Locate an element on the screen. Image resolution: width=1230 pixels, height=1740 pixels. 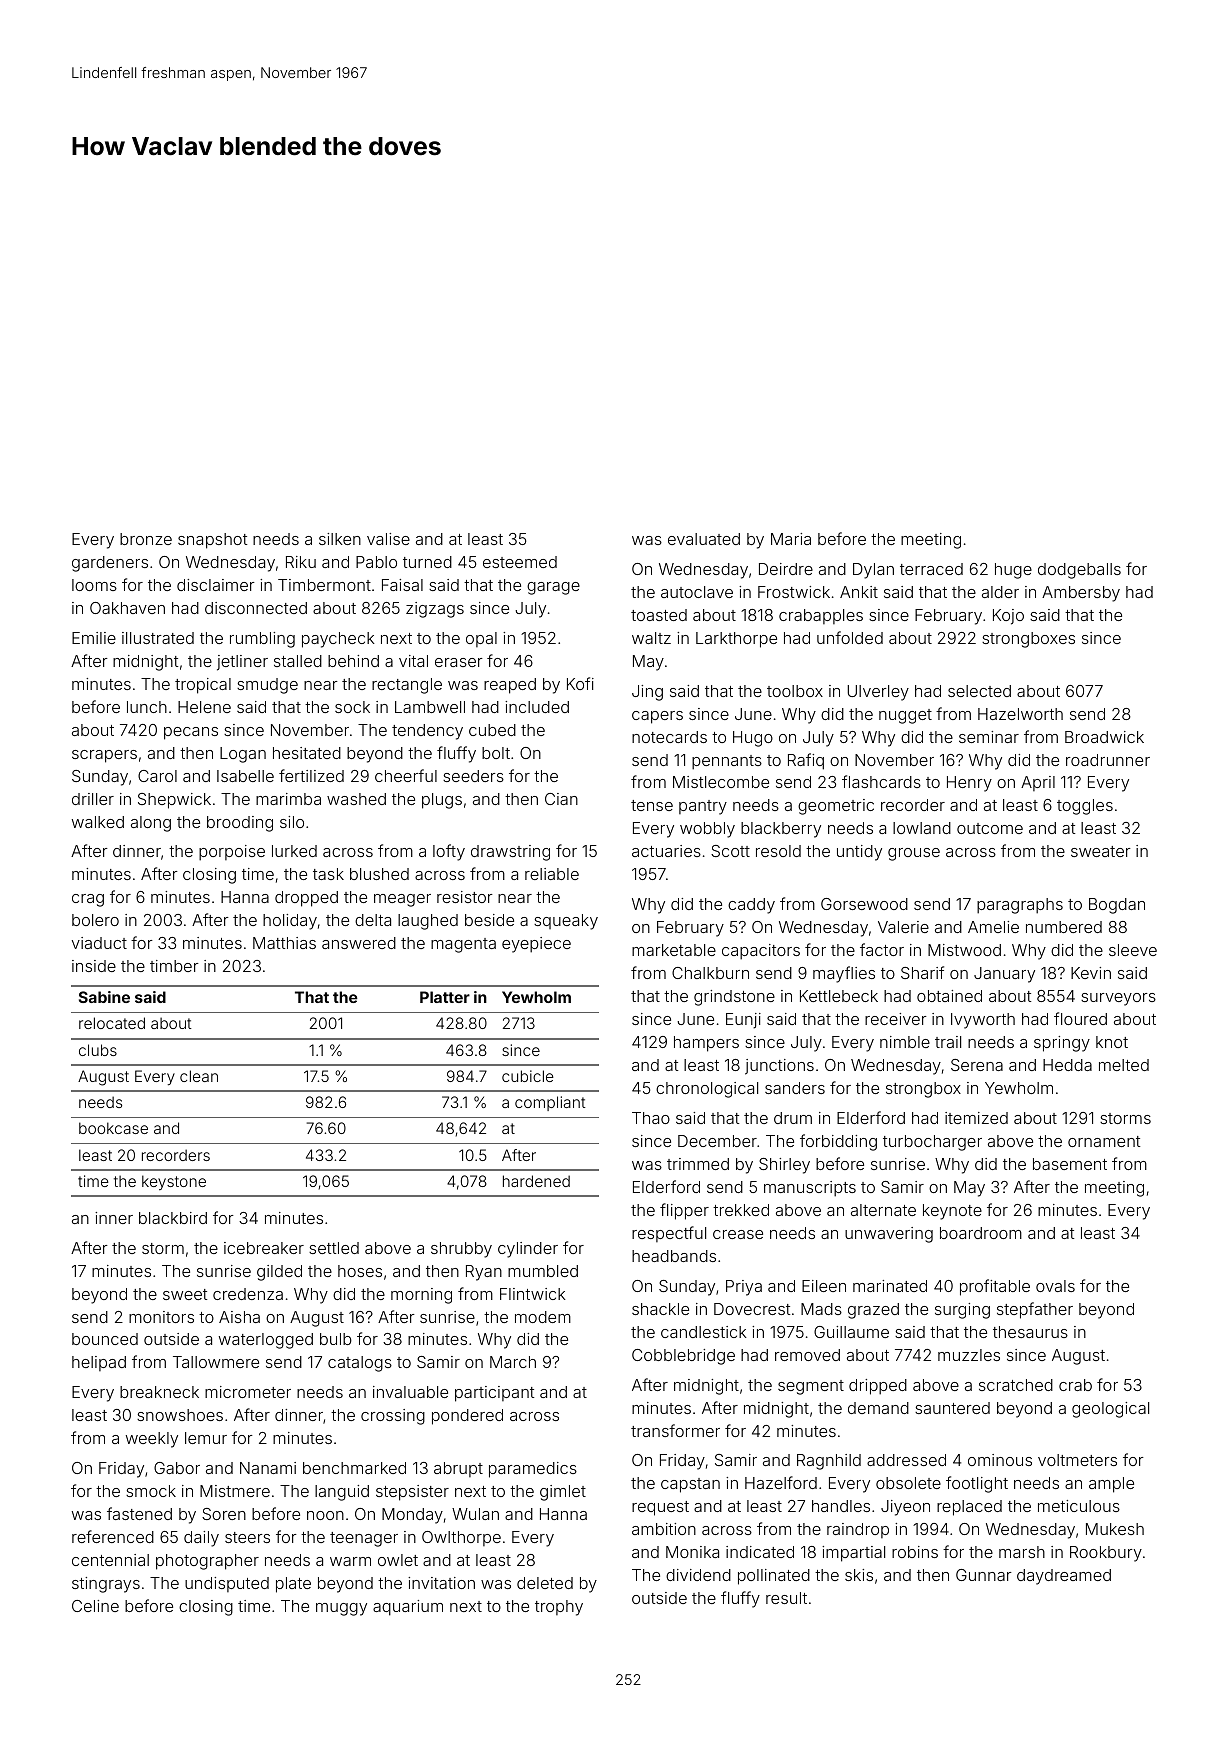
Ulverley is located at coordinates (878, 693).
